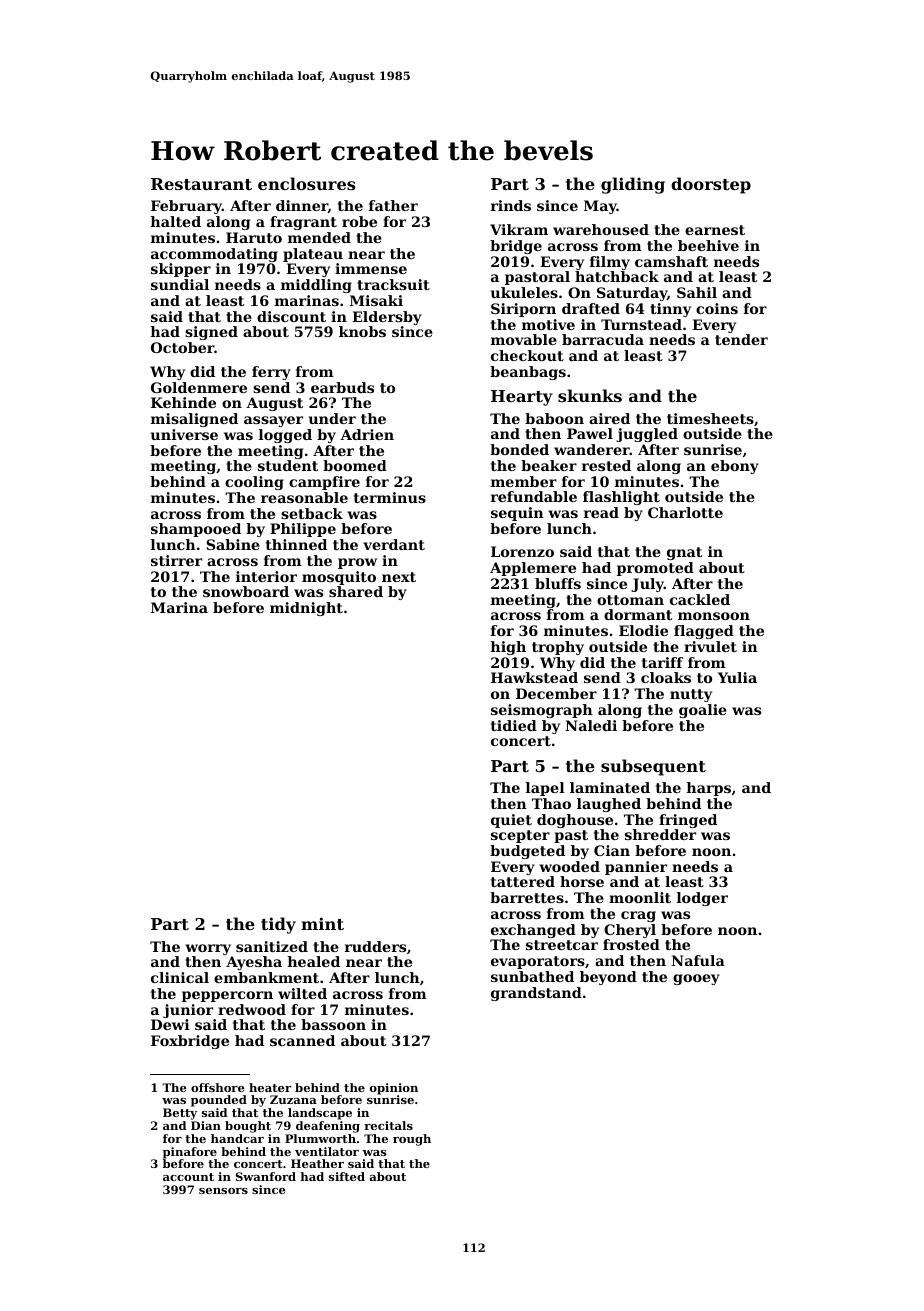 The image size is (924, 1311). I want to click on Eldersby, so click(387, 318).
